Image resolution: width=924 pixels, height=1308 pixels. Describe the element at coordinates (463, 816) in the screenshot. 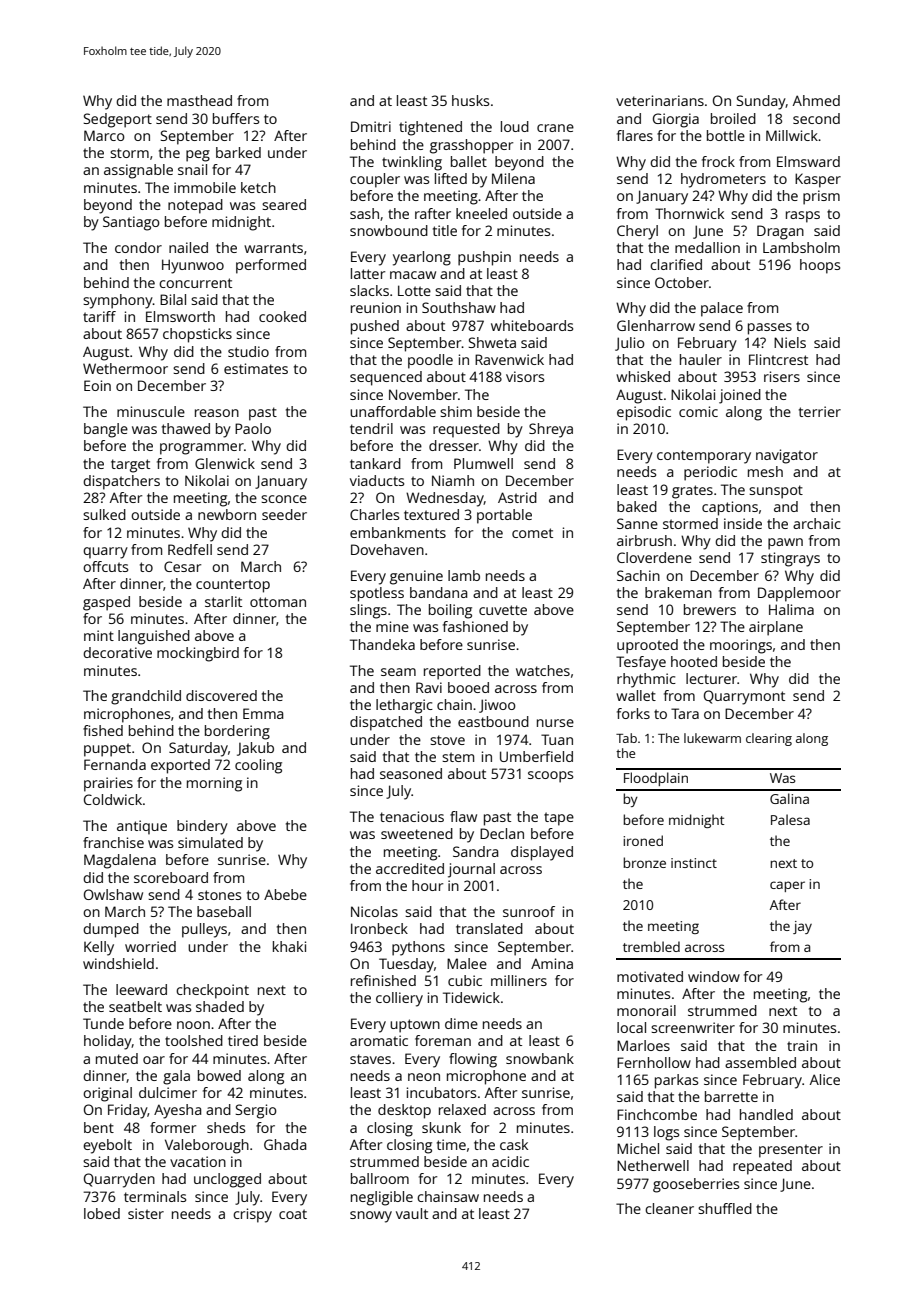

I see `flaw` at that location.
